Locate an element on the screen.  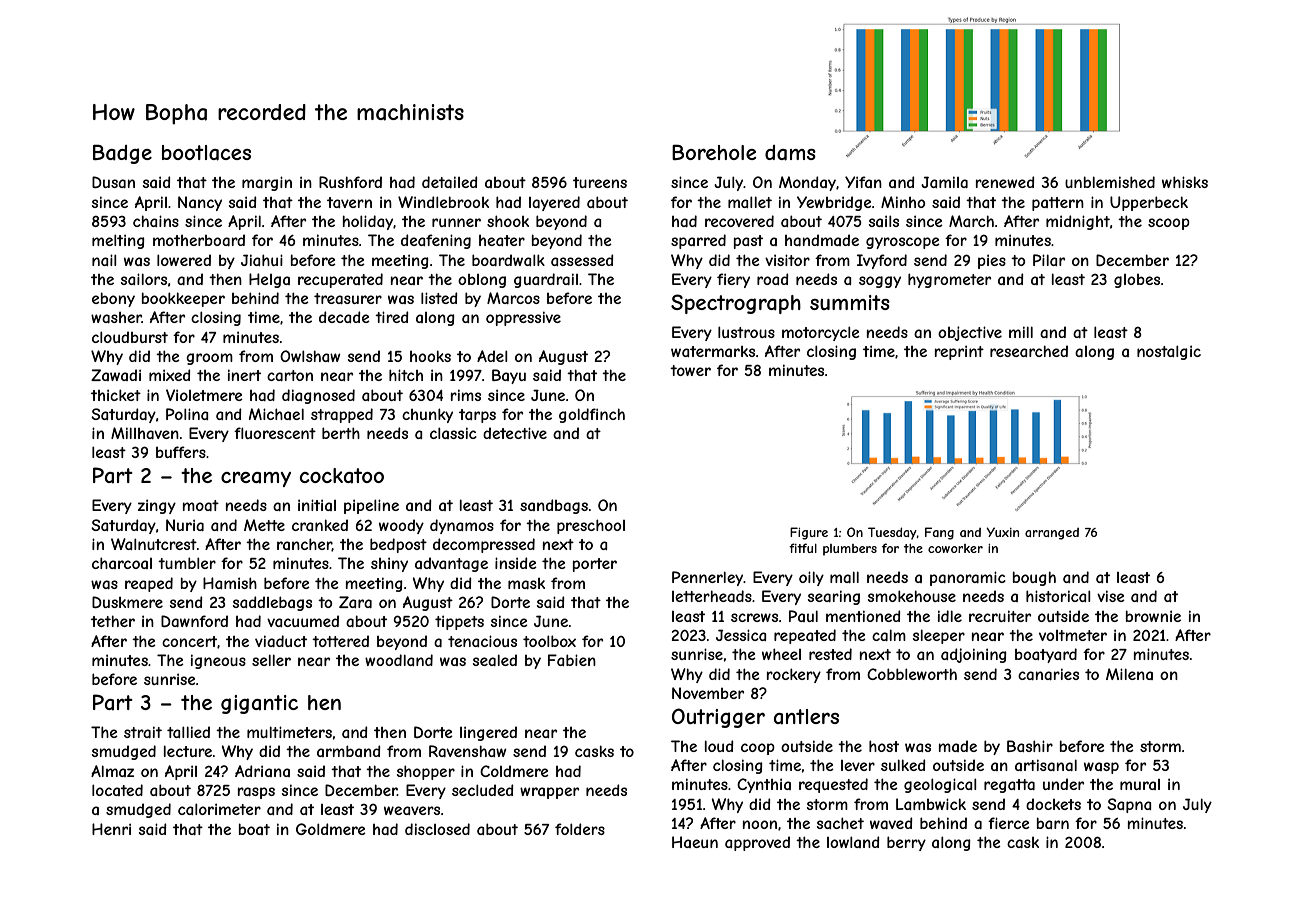
dams is located at coordinates (790, 153).
